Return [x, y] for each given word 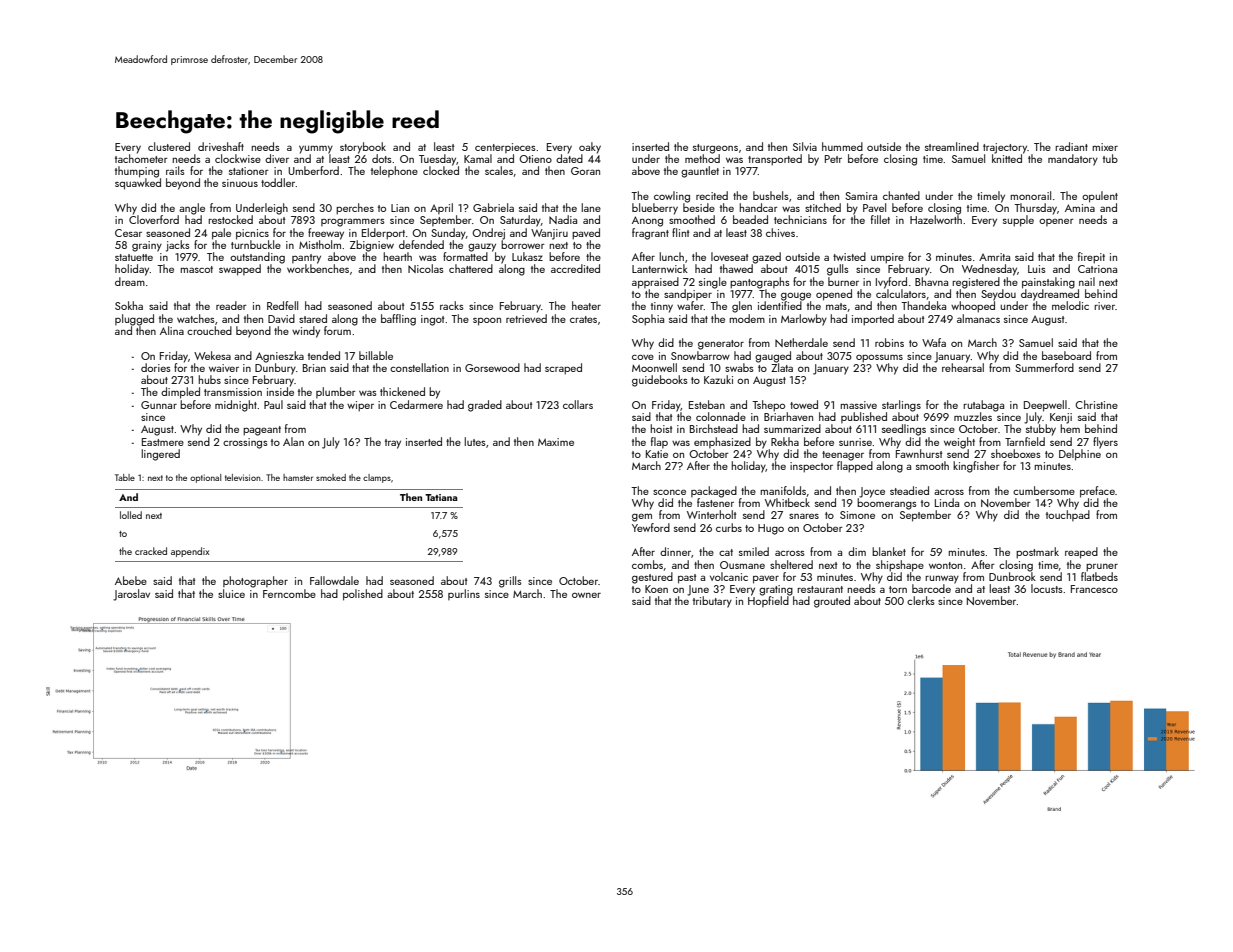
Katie [657, 454]
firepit [1091, 258]
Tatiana [441, 497]
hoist [661, 428]
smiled [754, 551]
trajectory [1005, 148]
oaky [590, 148]
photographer [255, 582]
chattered [471, 268]
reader [231, 305]
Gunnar [159, 405]
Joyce [872, 492]
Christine [1096, 404]
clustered [169, 146]
